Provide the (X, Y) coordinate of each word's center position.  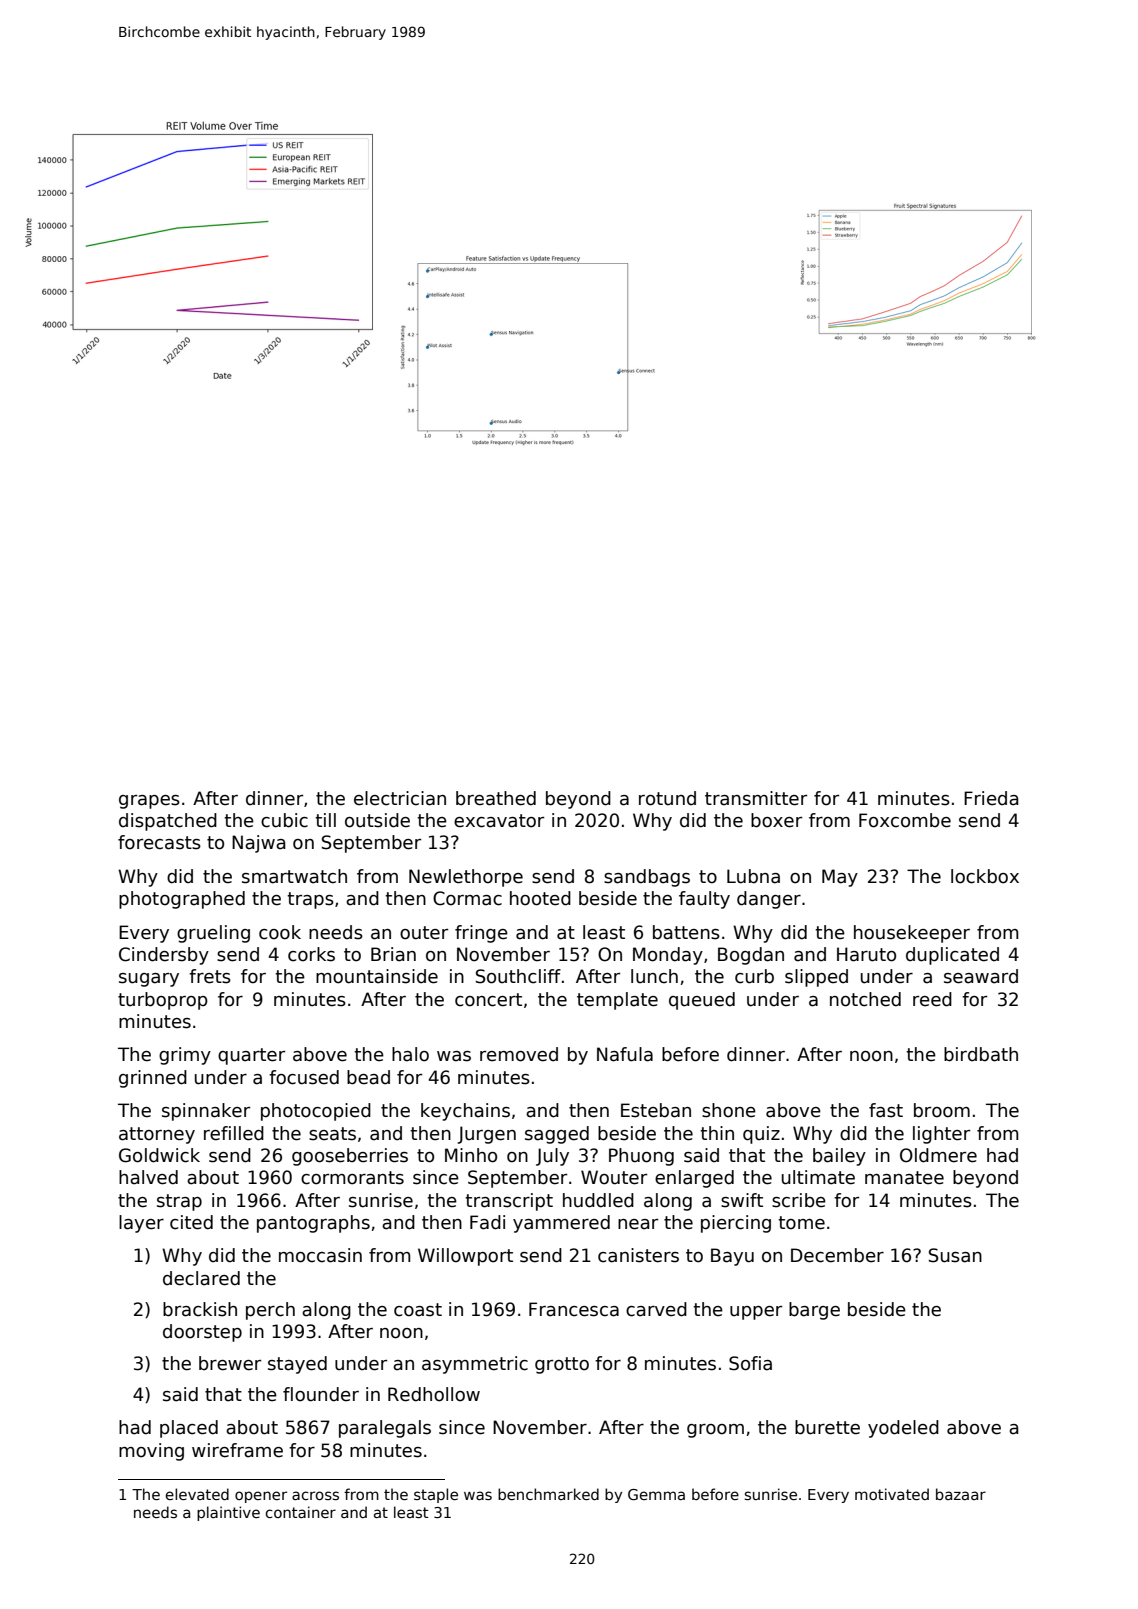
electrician (400, 798)
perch (270, 1311)
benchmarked (548, 1494)
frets (210, 976)
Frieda (991, 798)
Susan (955, 1255)
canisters (638, 1255)
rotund (667, 798)
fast (886, 1110)
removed (519, 1054)
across (315, 1495)
